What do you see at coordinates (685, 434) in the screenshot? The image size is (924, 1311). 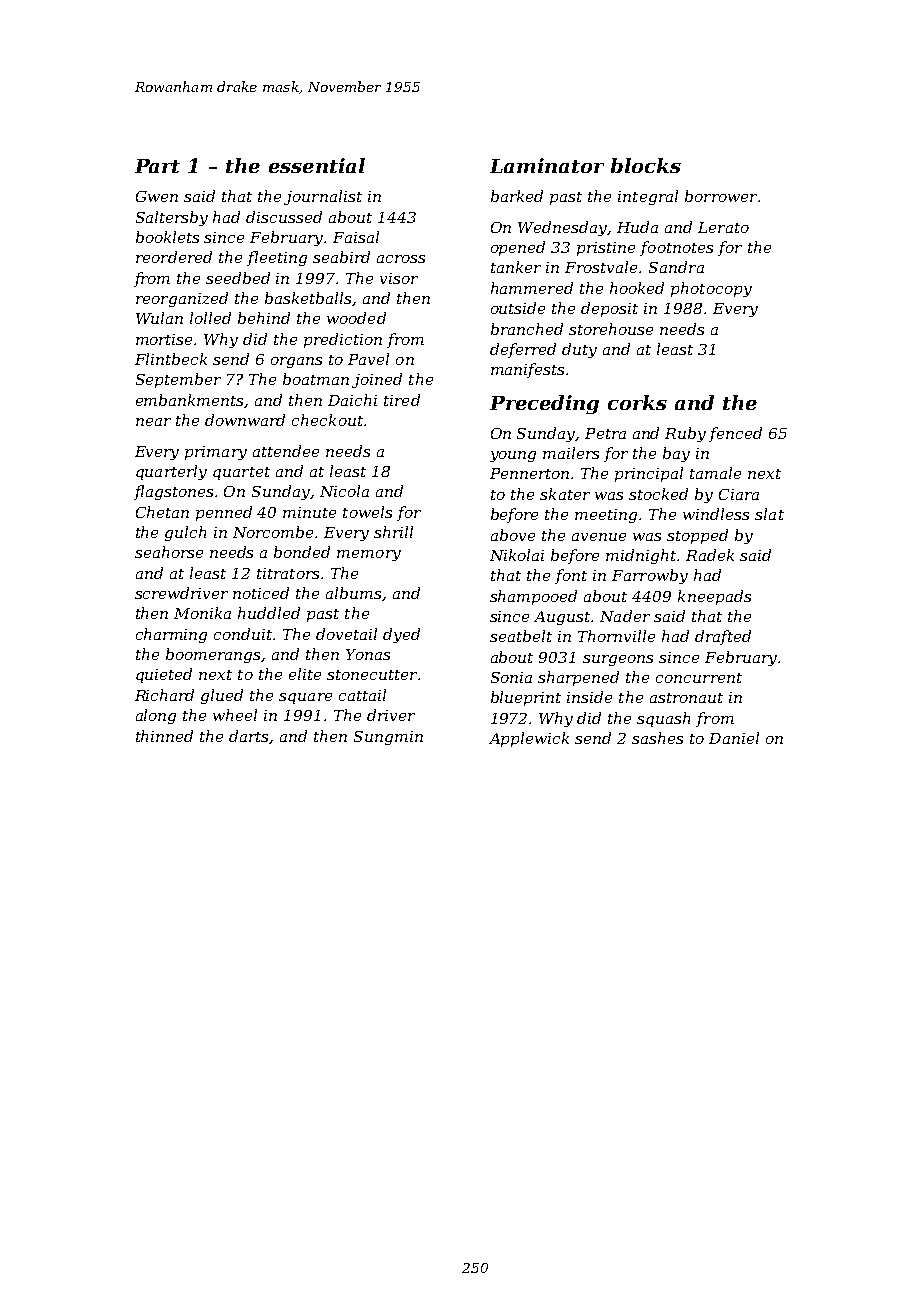 I see `Ruby` at bounding box center [685, 434].
